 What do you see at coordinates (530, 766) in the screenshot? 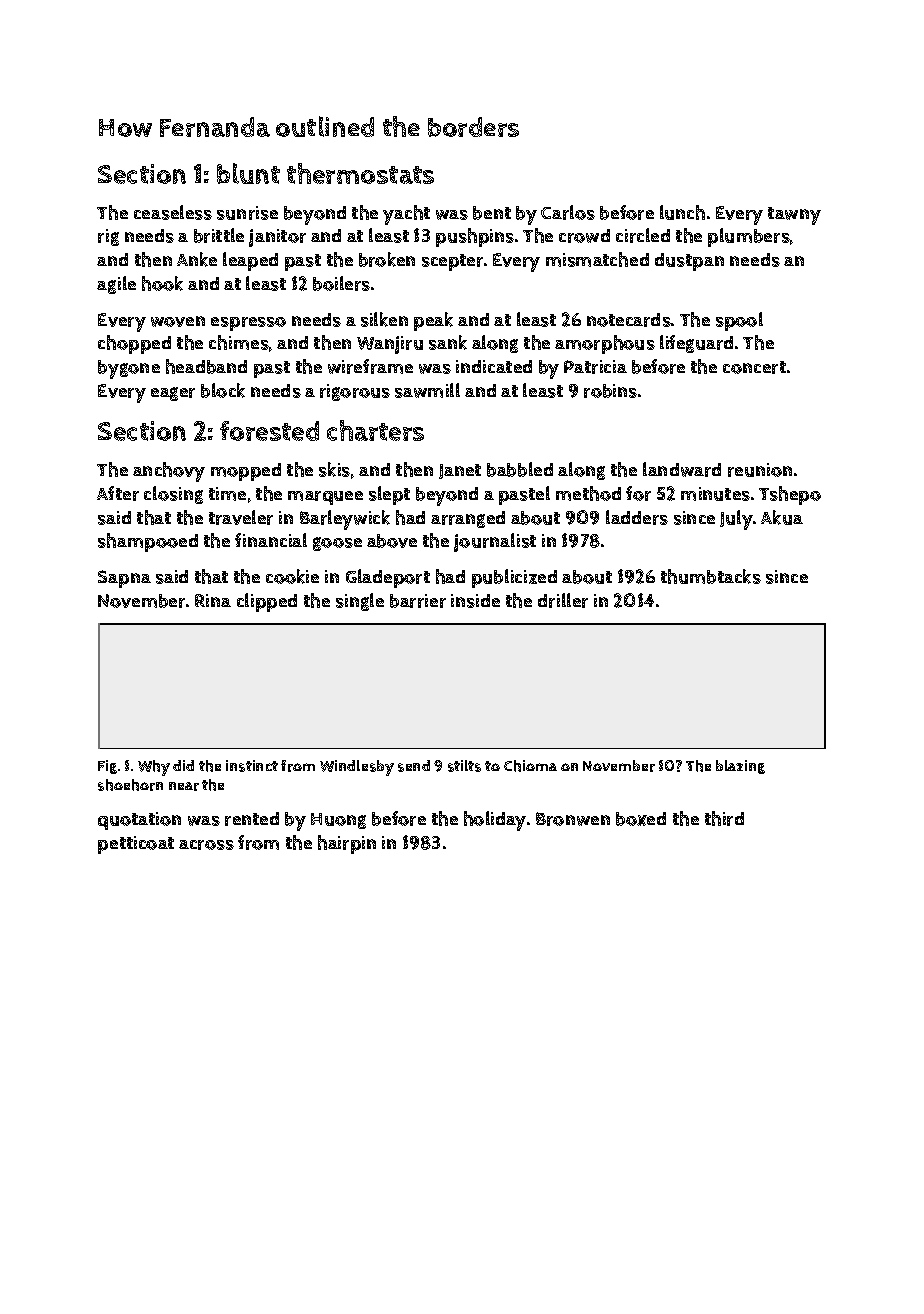
I see `Chioma` at bounding box center [530, 766].
